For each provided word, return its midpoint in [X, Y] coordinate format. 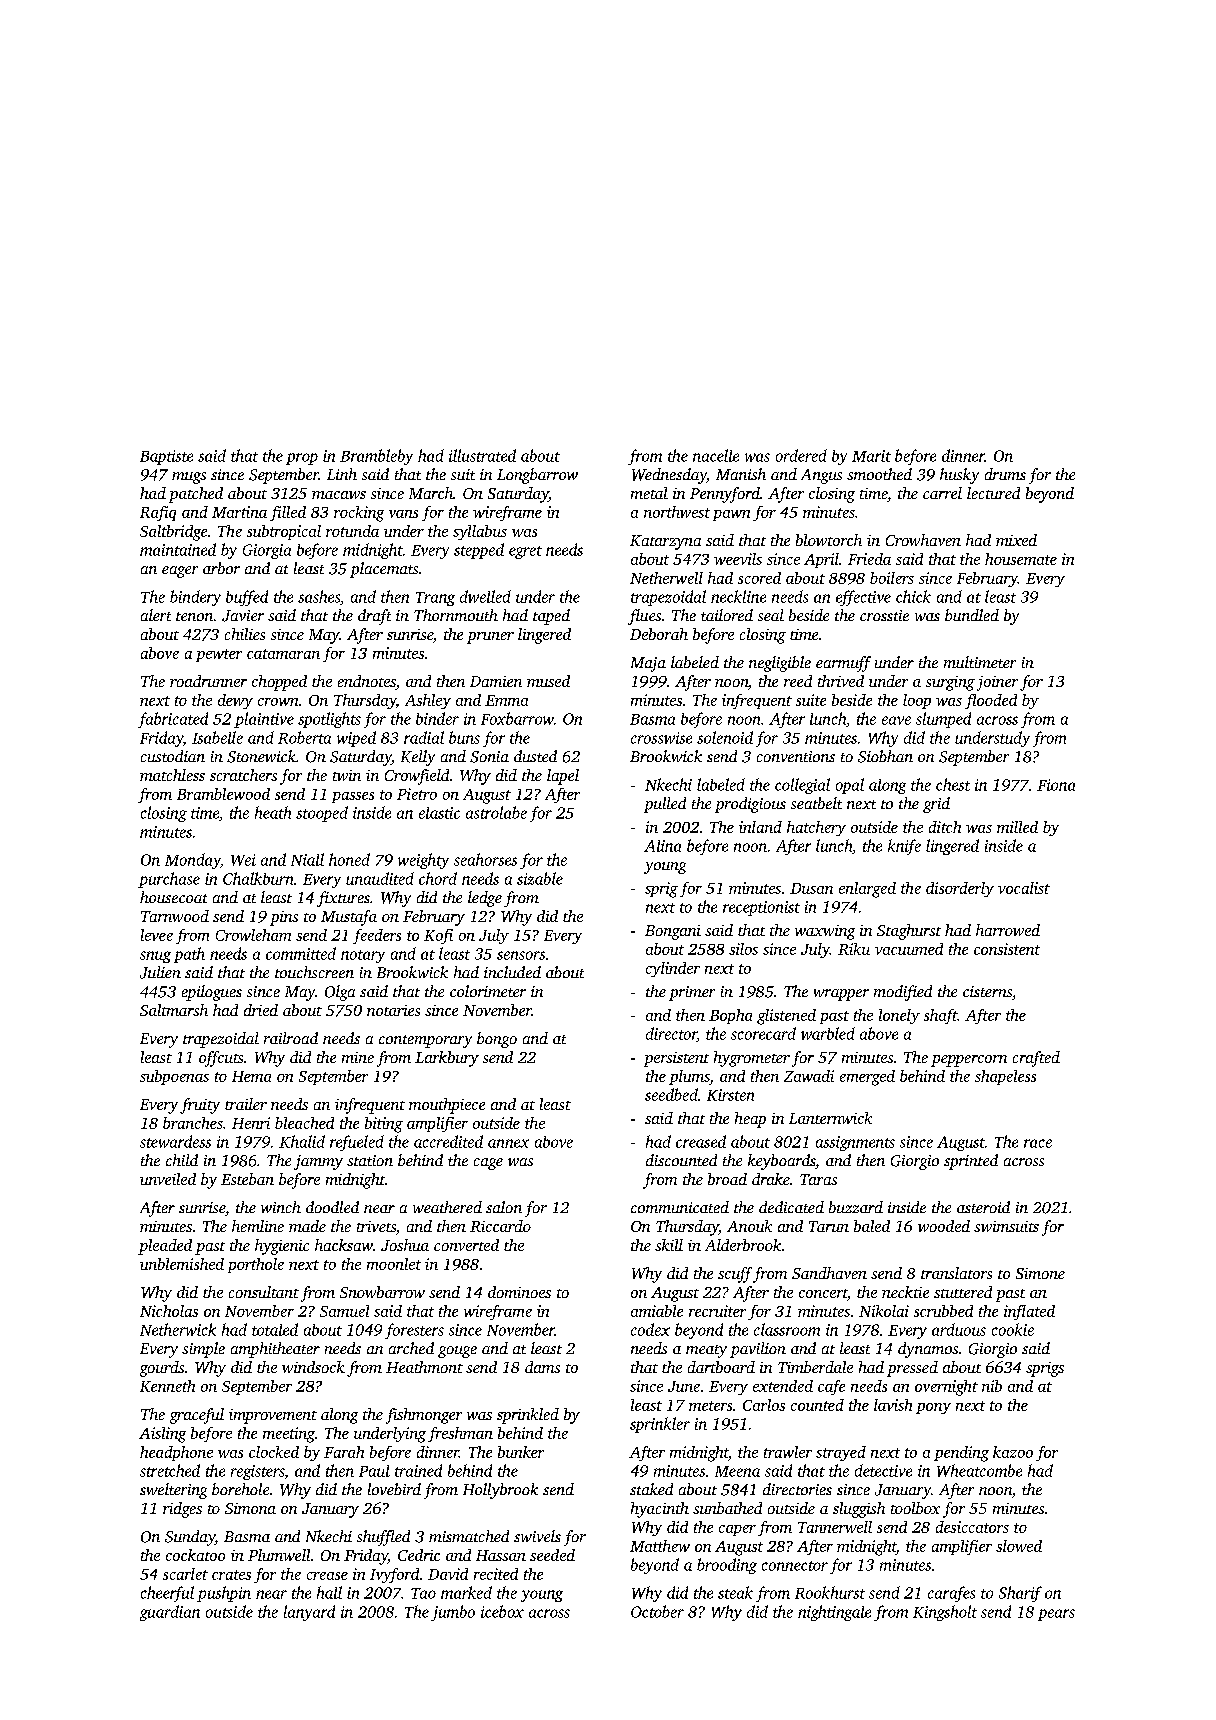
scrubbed [943, 1311]
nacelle [716, 455]
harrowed [1008, 930]
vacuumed [909, 949]
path [189, 955]
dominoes [519, 1292]
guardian [170, 1613]
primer [692, 993]
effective [863, 598]
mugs [189, 478]
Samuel [344, 1311]
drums [1005, 474]
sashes [319, 596]
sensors [521, 955]
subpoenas [174, 1077]
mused [548, 681]
